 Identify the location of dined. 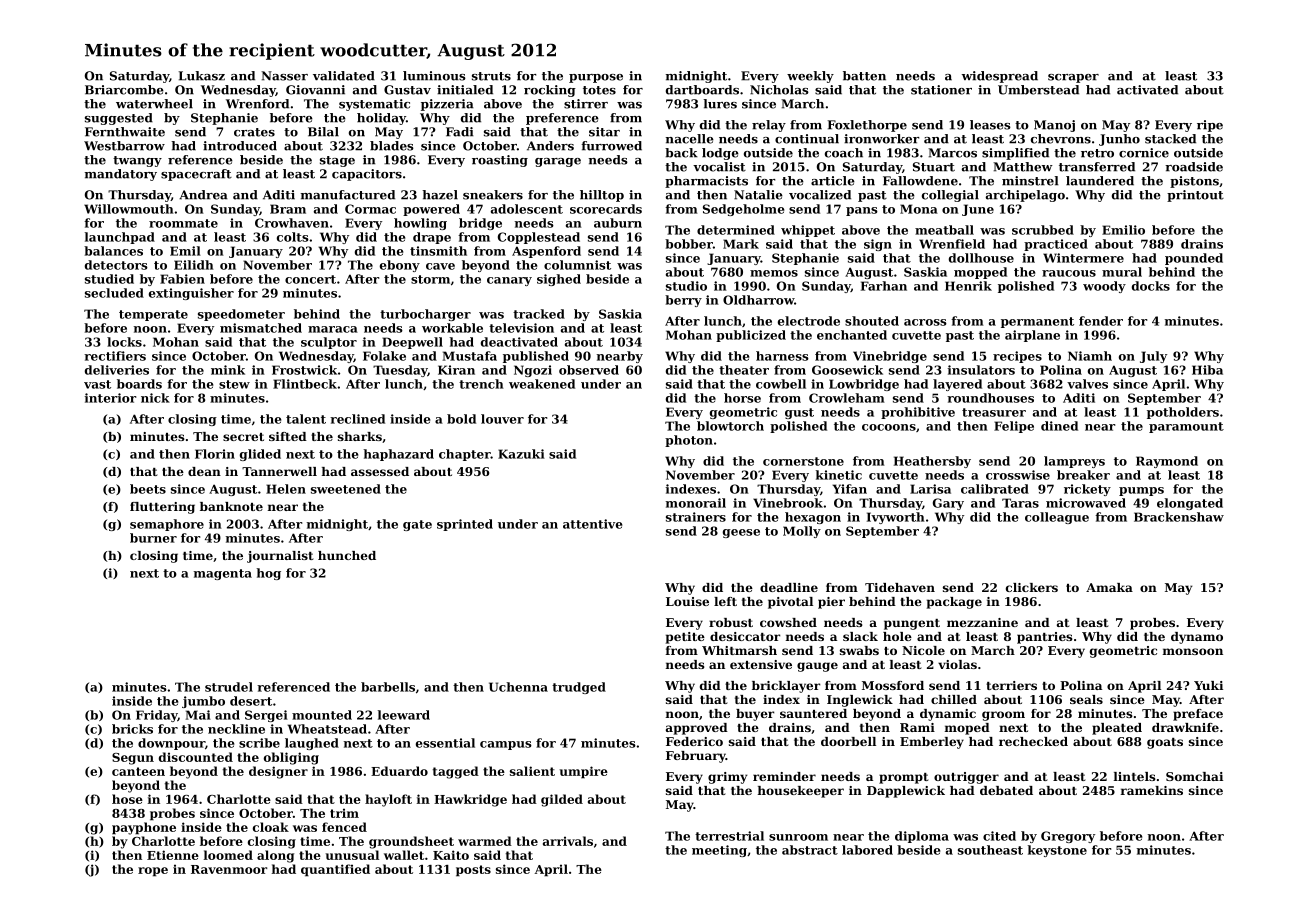
(1059, 426).
